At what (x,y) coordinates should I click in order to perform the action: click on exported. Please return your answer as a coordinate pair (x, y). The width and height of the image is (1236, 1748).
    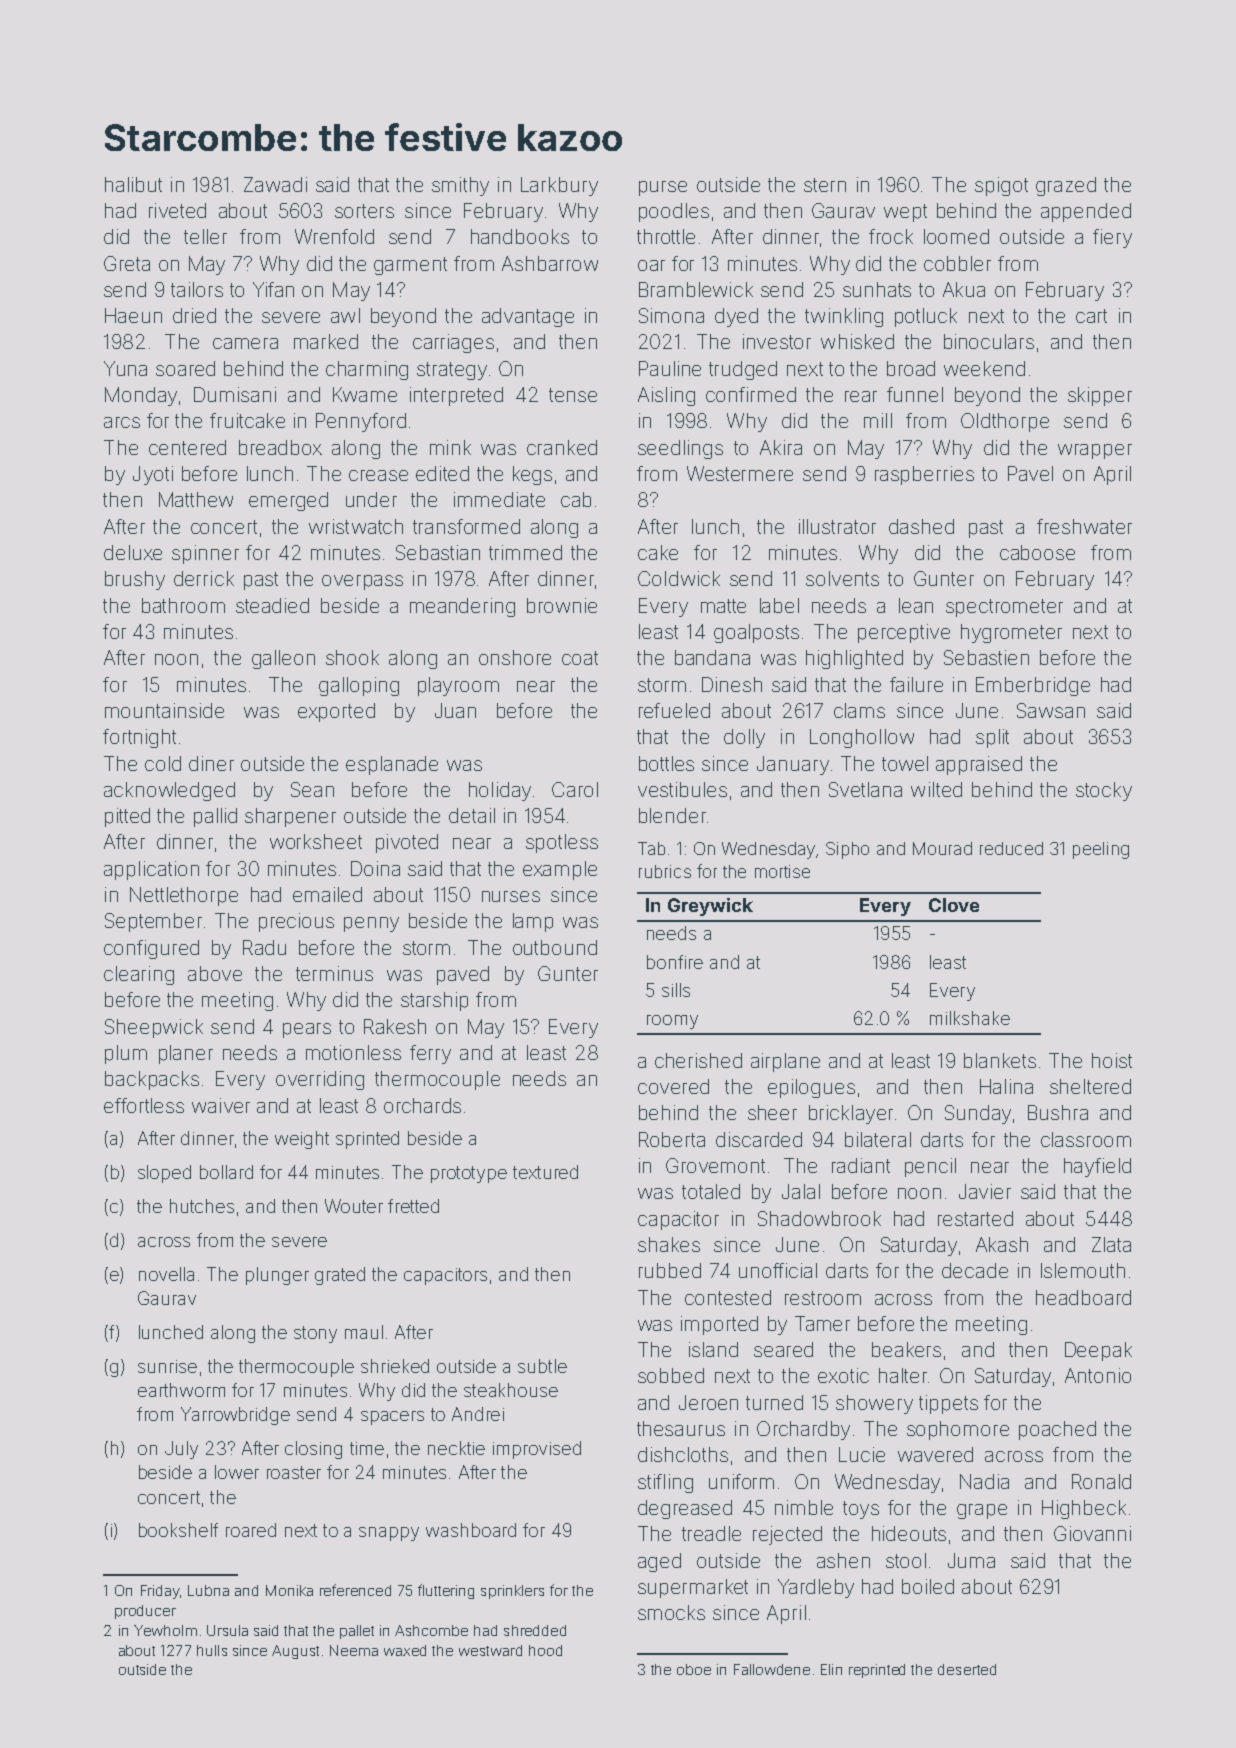
    Looking at the image, I should click on (336, 712).
